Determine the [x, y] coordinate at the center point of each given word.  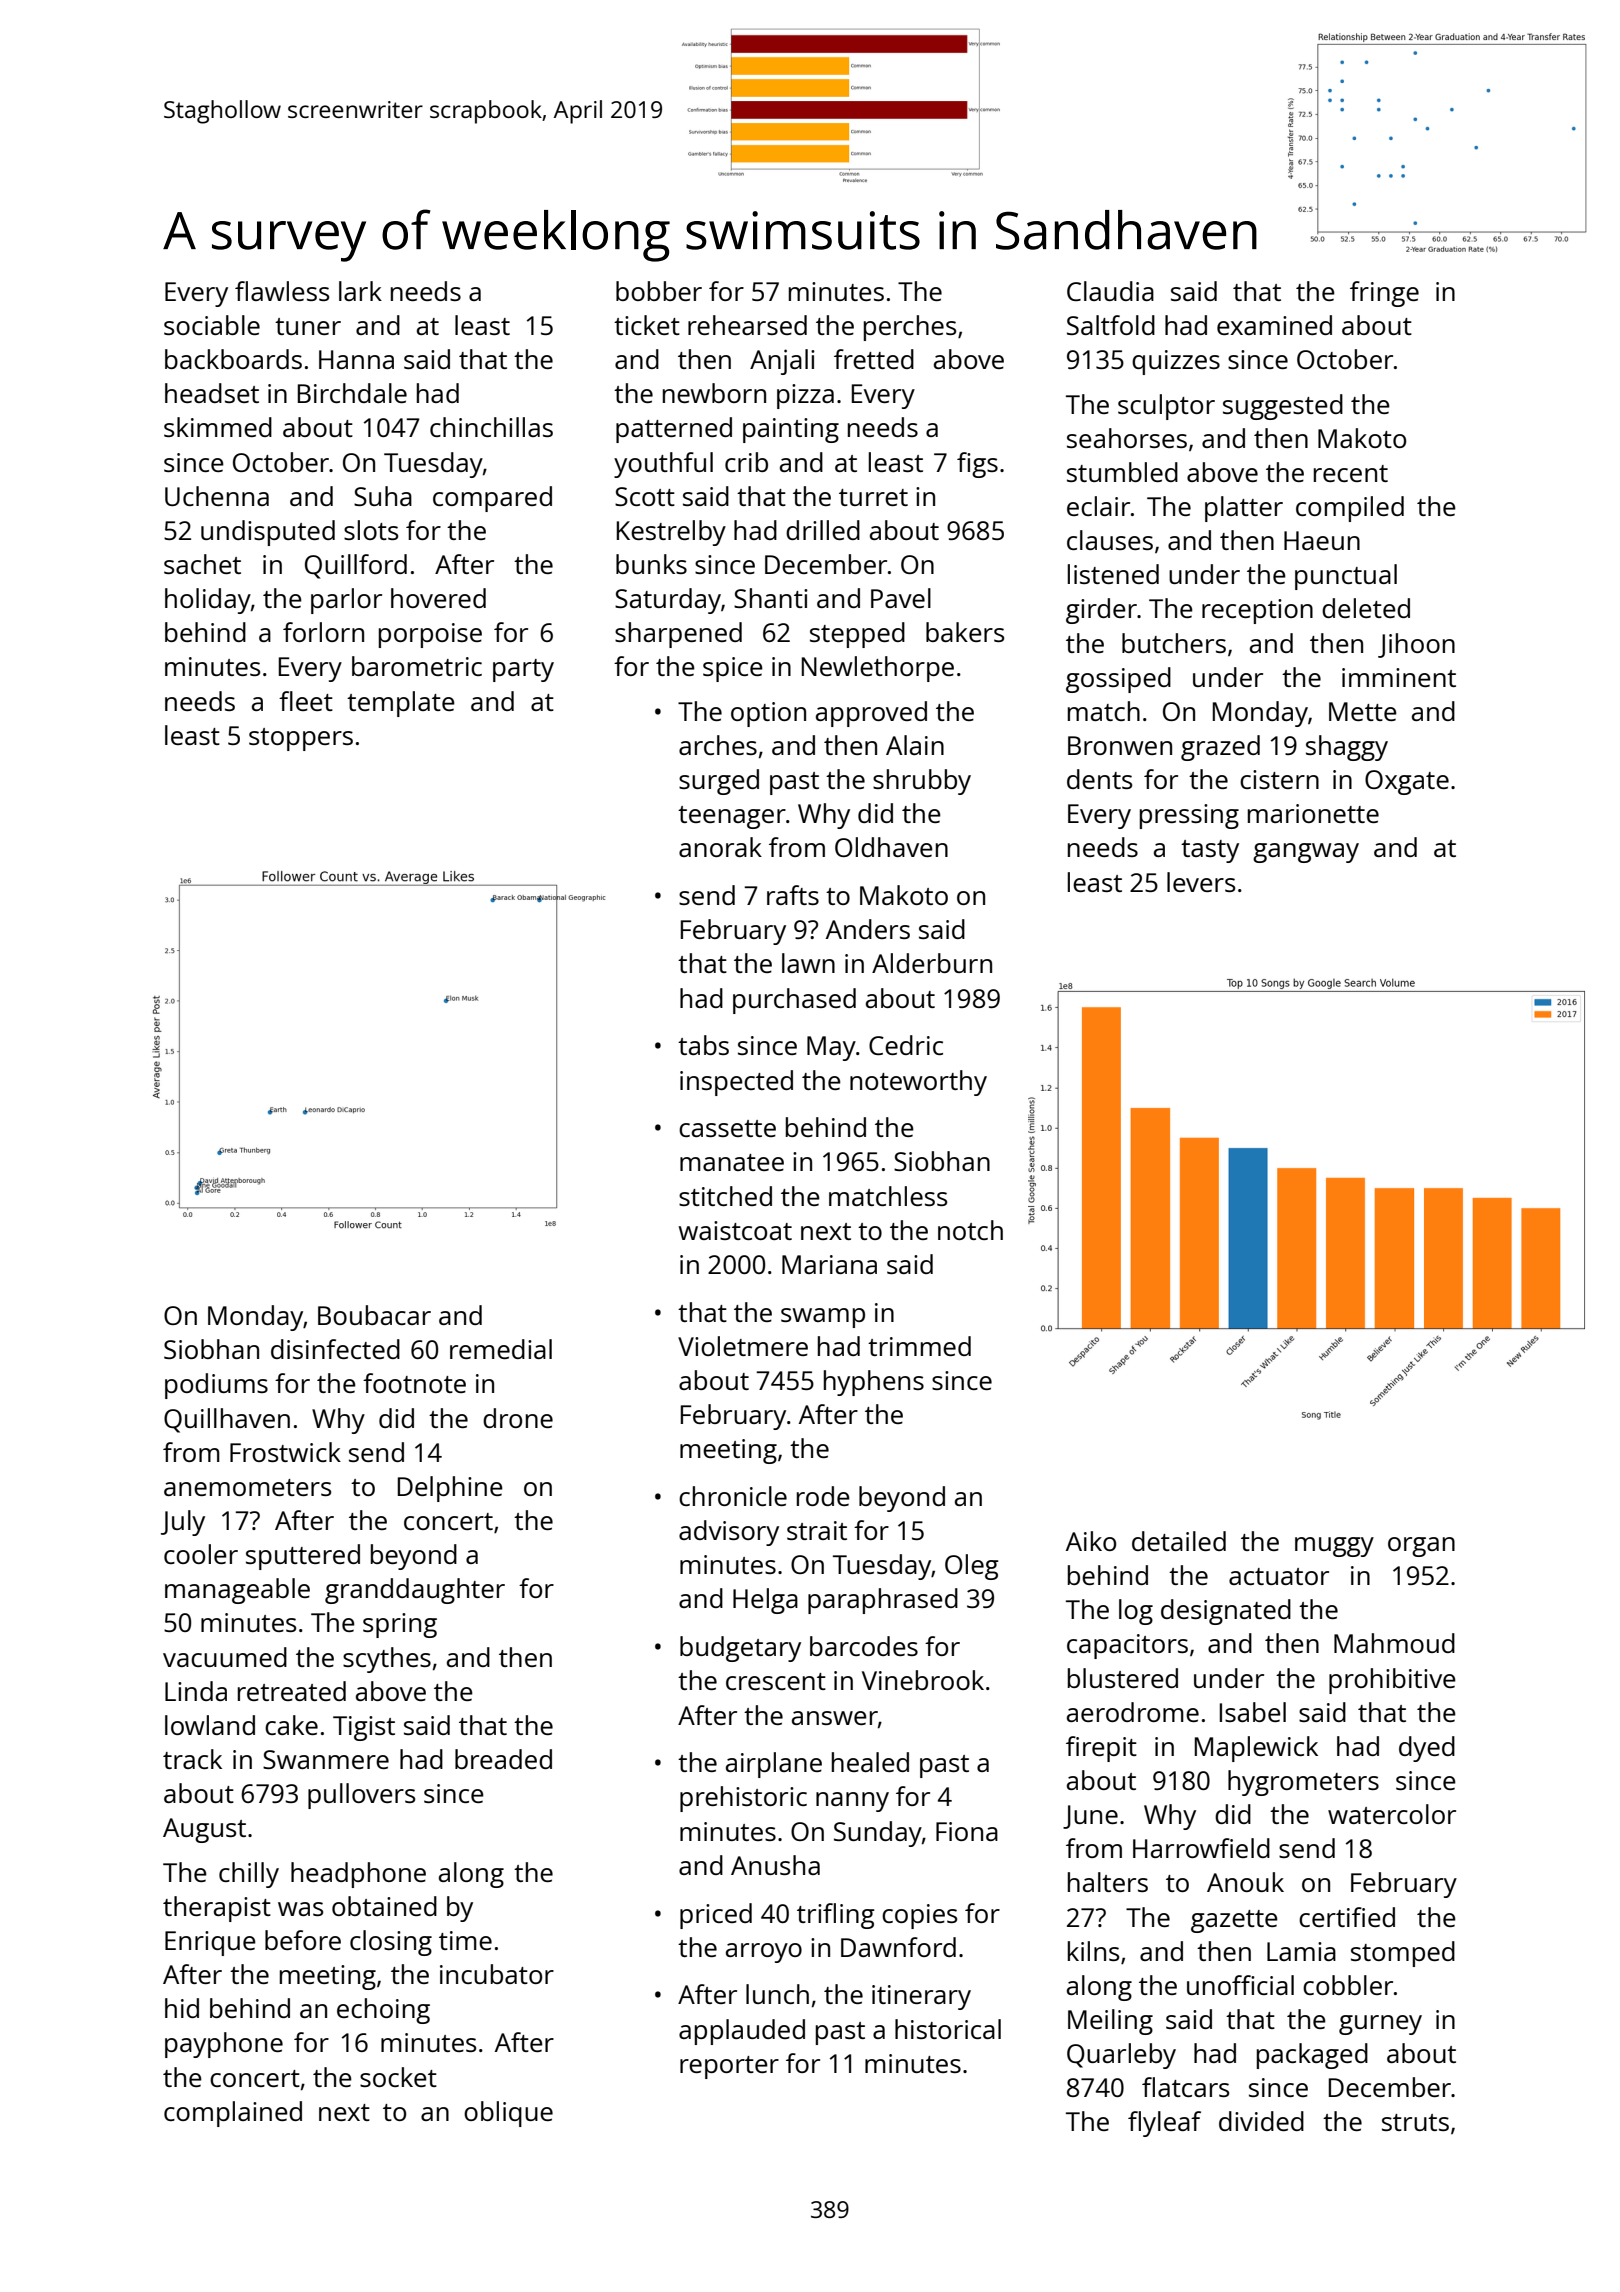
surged [719, 782]
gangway [1306, 853]
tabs [703, 1045]
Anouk [1245, 1882]
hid [182, 2008]
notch [970, 1230]
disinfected [335, 1349]
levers [1201, 882]
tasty [1210, 851]
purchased [794, 1001]
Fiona [967, 1831]
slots [371, 530]
